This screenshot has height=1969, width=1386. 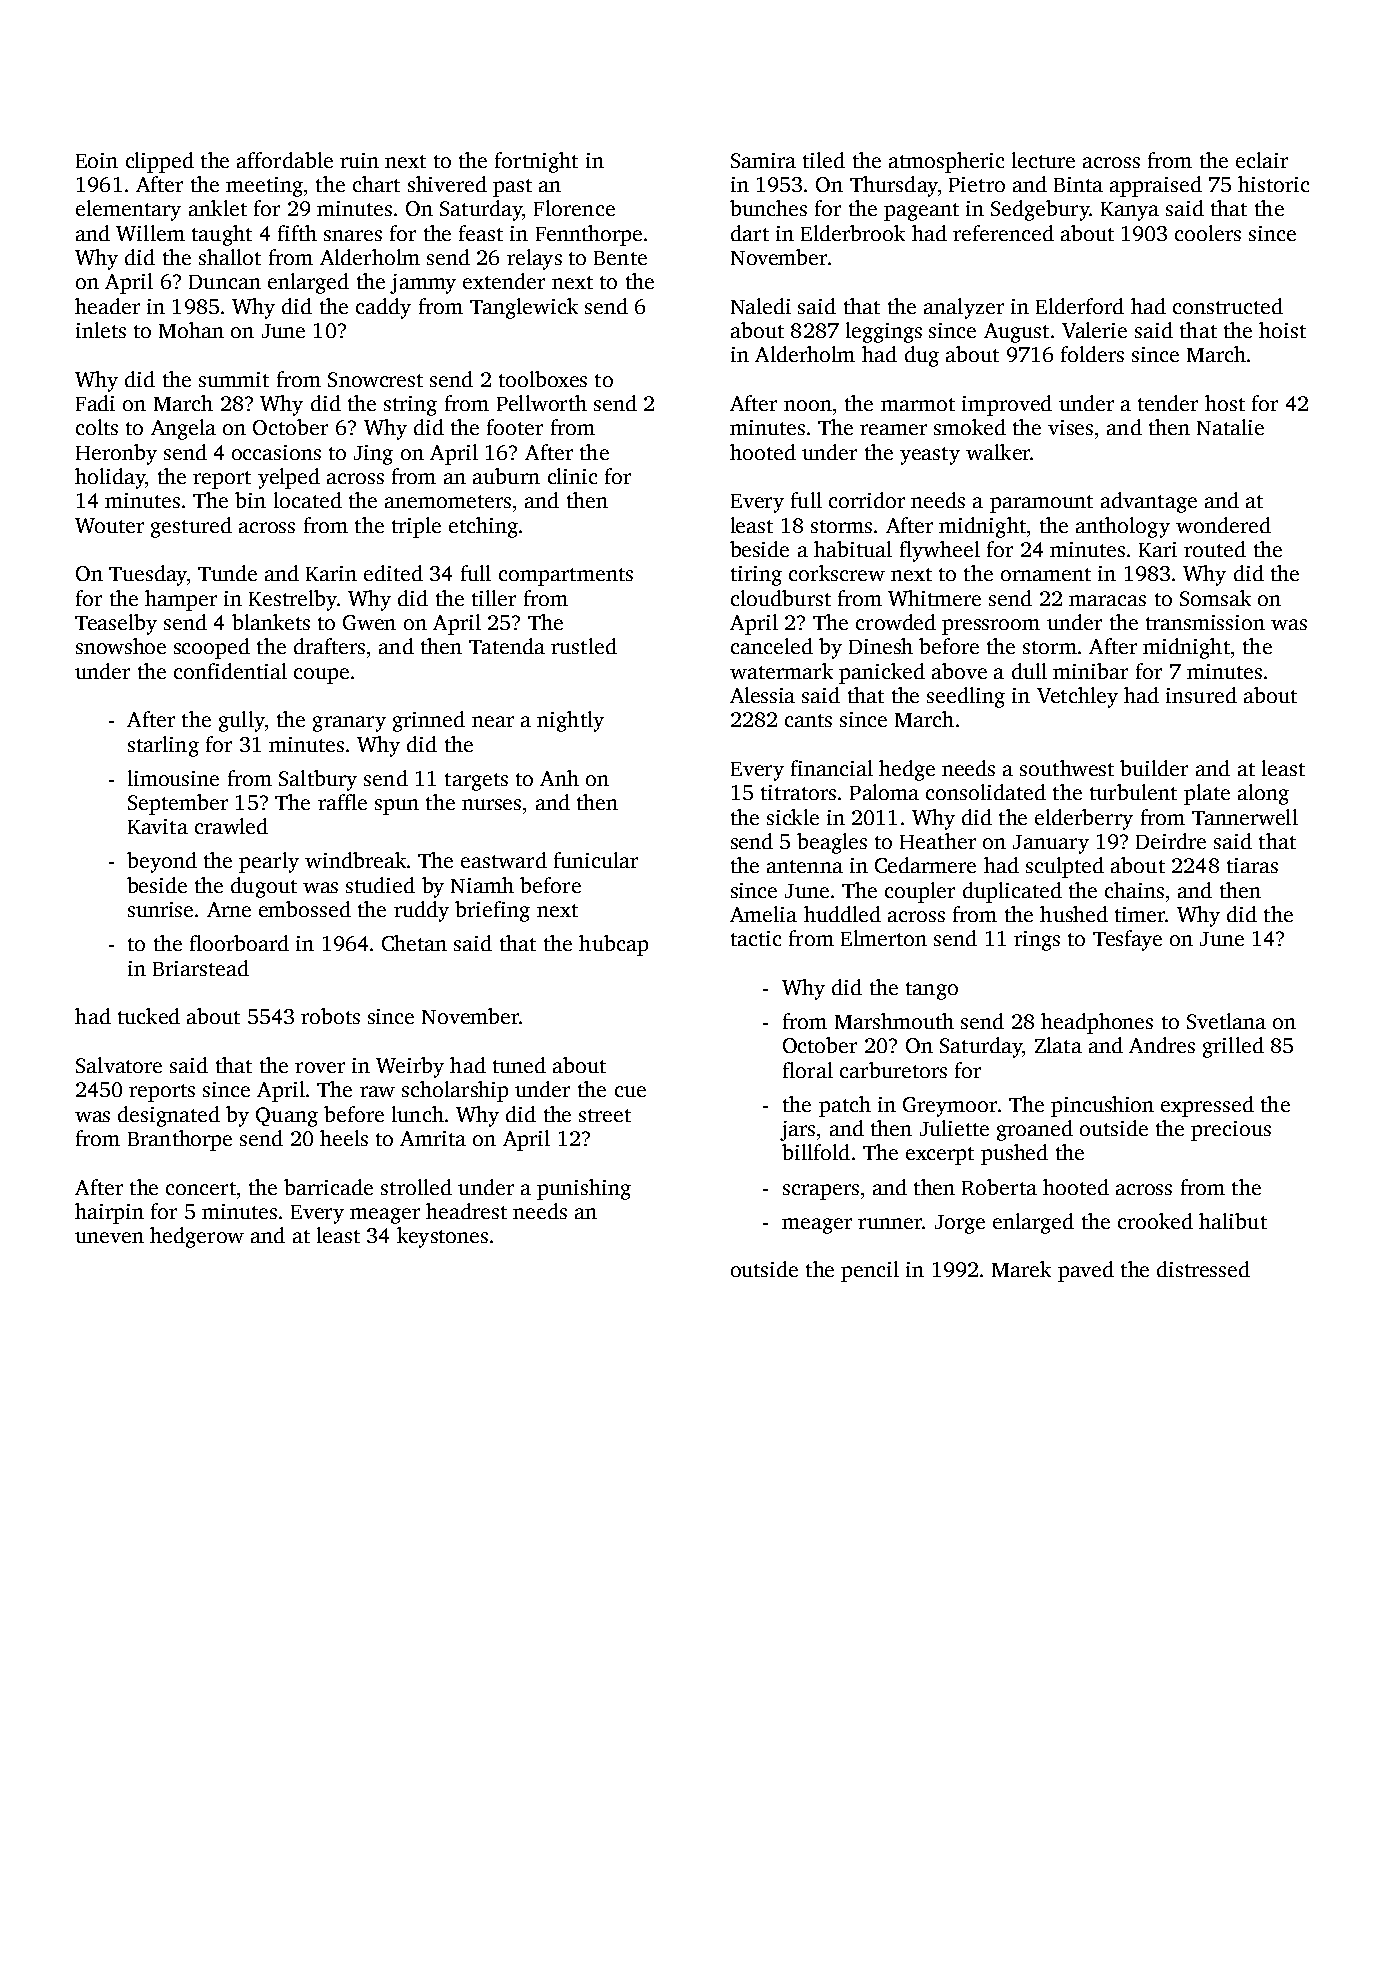 What do you see at coordinates (353, 235) in the screenshot?
I see `snares` at bounding box center [353, 235].
